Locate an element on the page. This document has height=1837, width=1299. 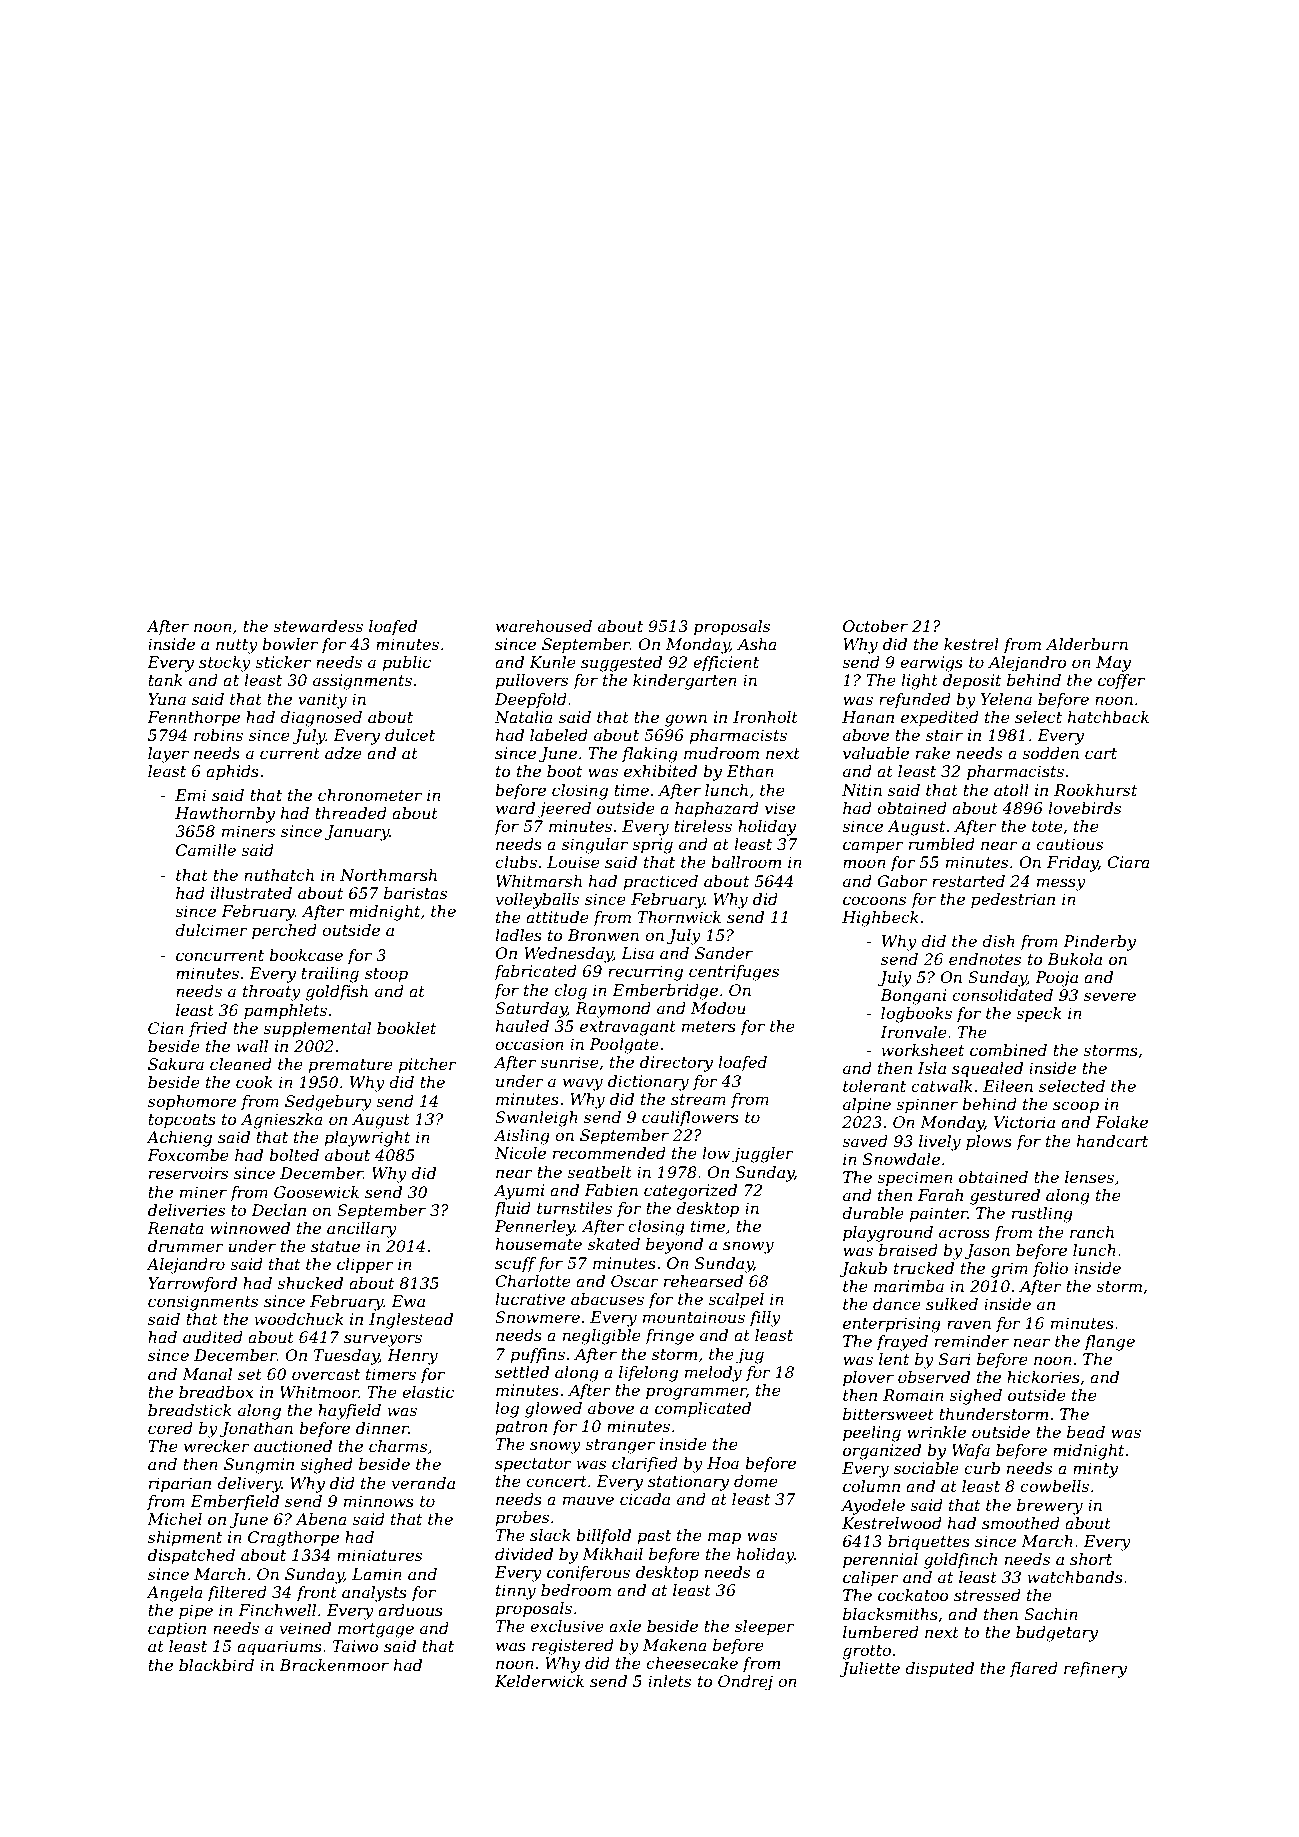
tote is located at coordinates (1047, 826).
